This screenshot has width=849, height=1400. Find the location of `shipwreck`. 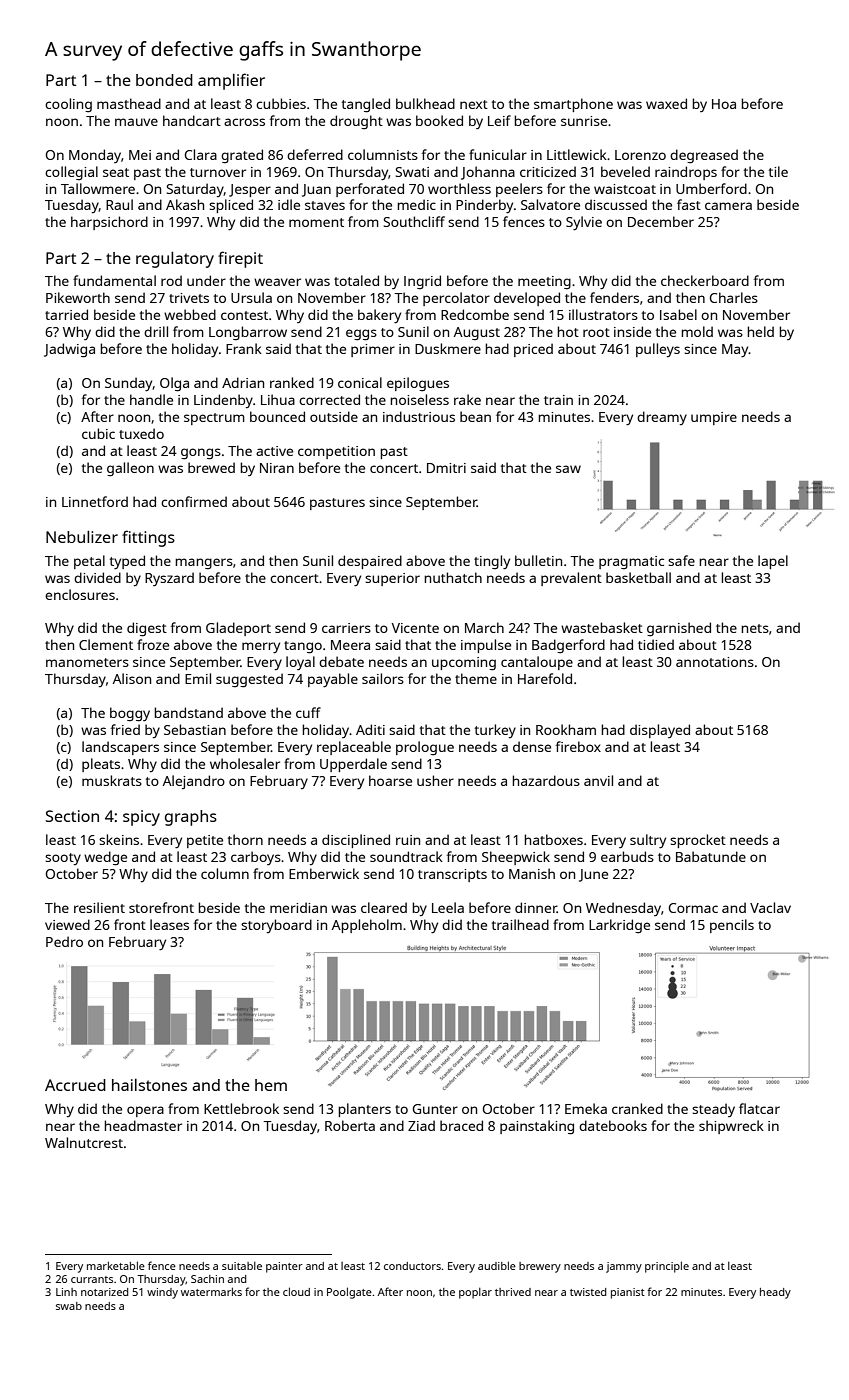

shipwreck is located at coordinates (731, 1127).
